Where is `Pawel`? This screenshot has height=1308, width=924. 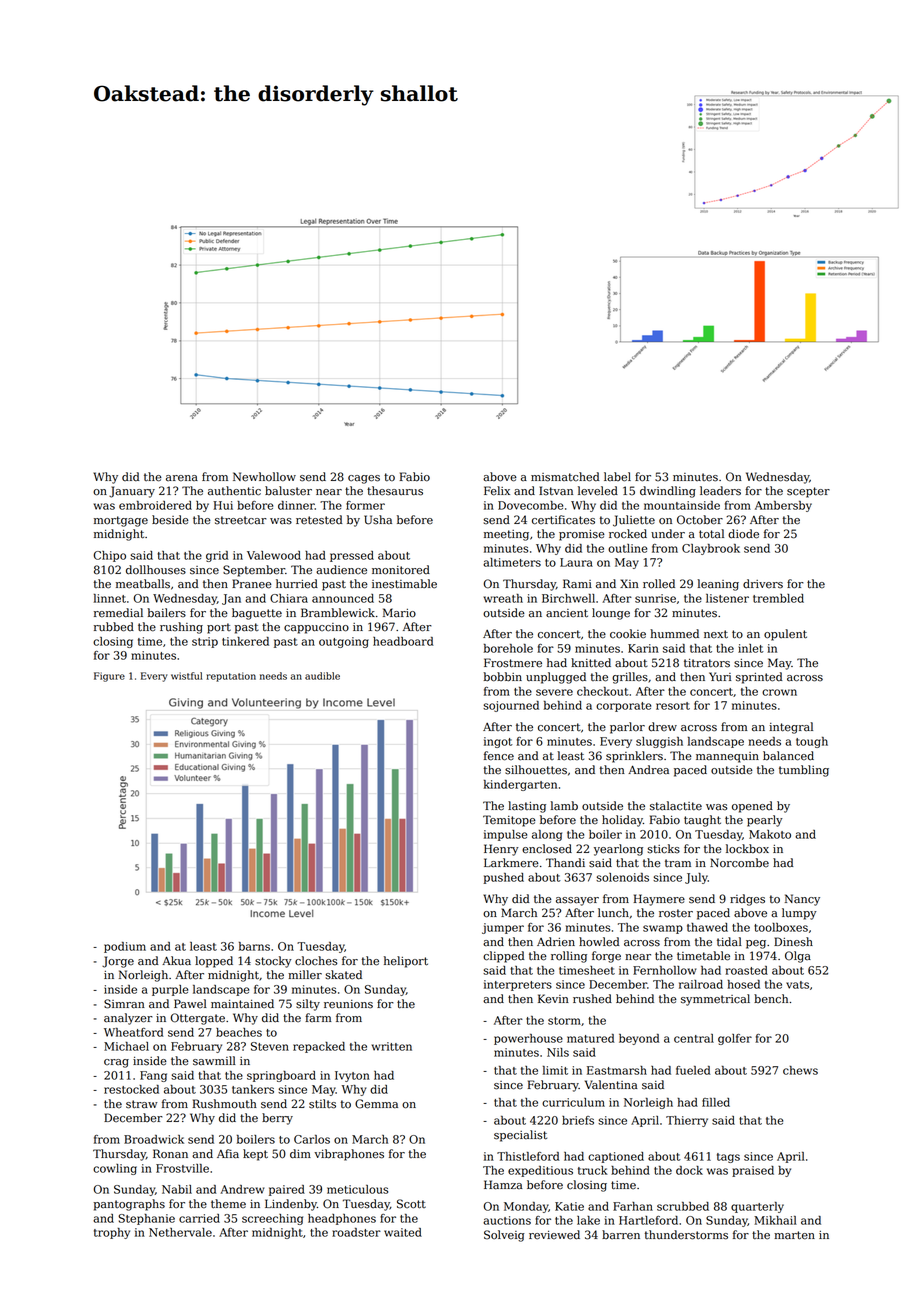
Pawel is located at coordinates (190, 1004).
